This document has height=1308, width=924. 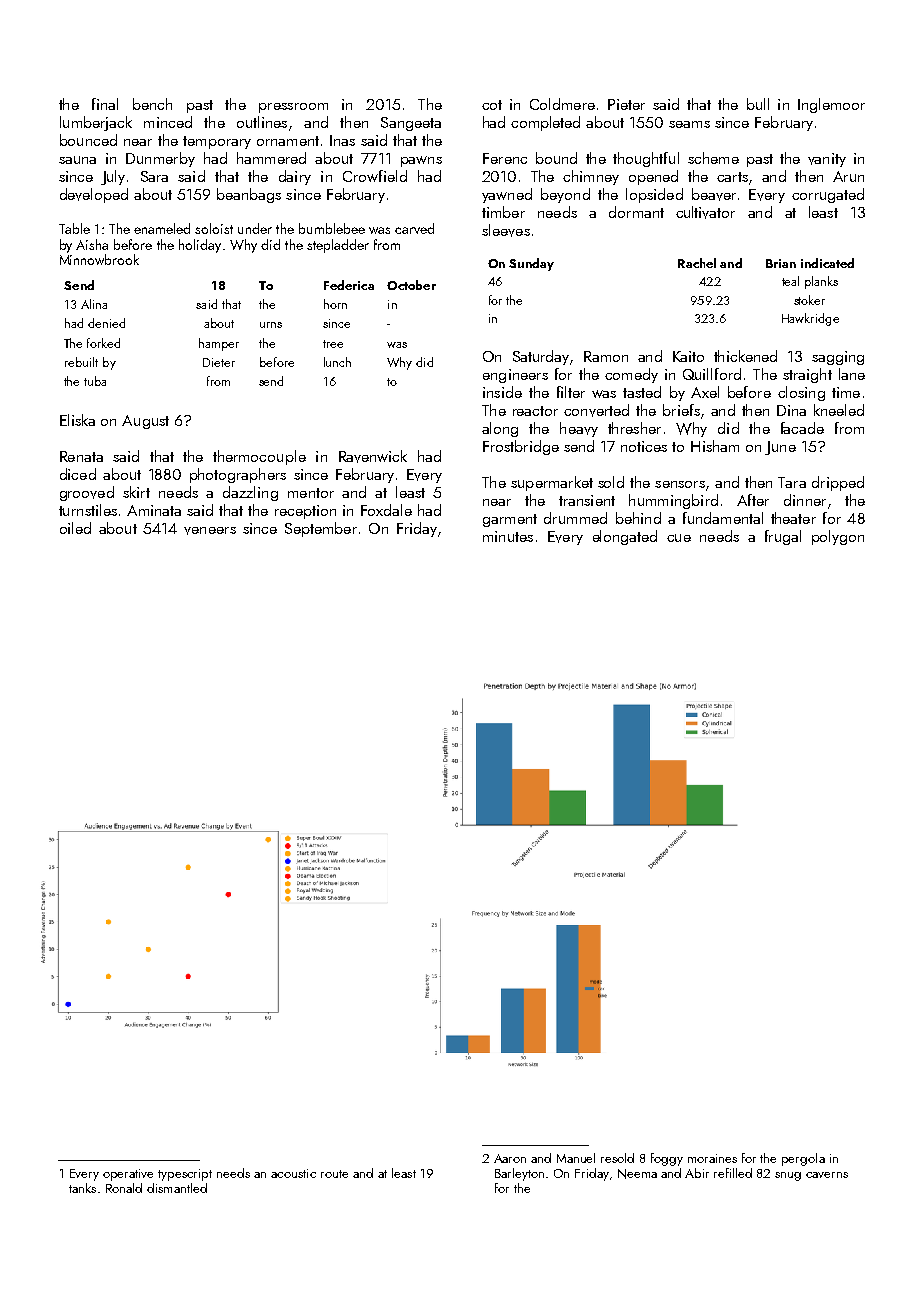 I want to click on polygon, so click(x=838, y=537).
